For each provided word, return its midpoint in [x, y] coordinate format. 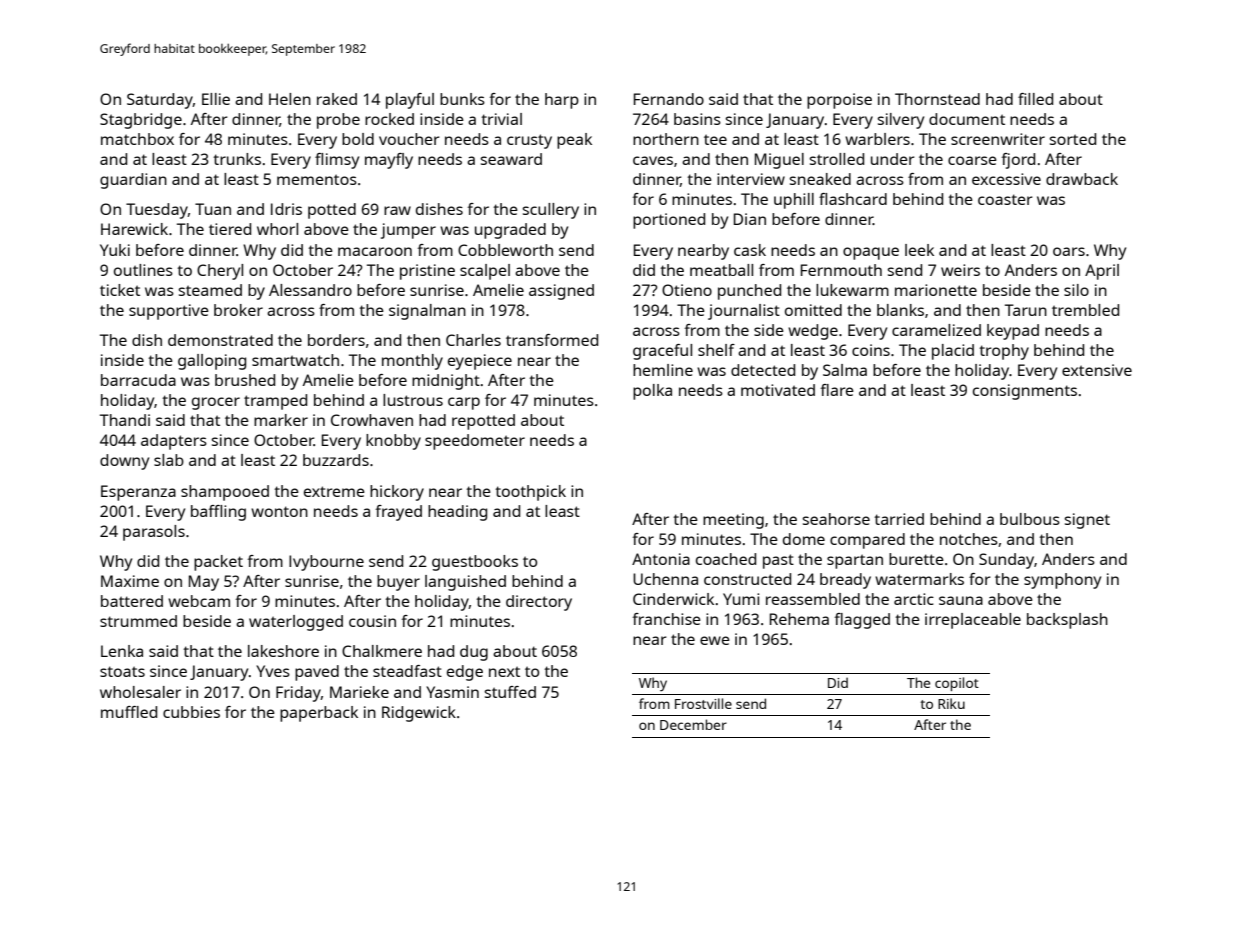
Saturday [160, 101]
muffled [129, 712]
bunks [462, 99]
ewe [715, 640]
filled [1035, 99]
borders [336, 340]
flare [837, 390]
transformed [552, 340]
